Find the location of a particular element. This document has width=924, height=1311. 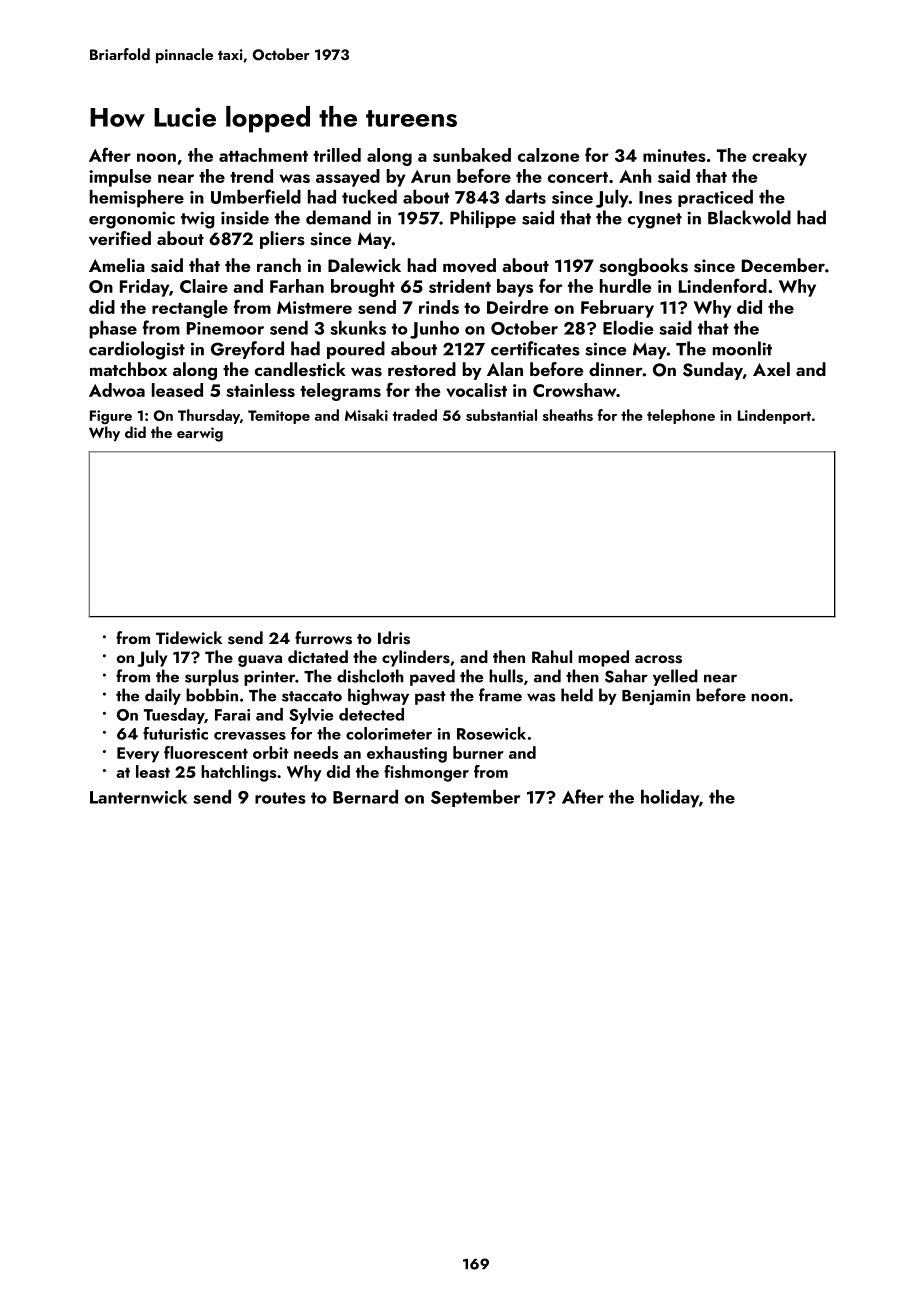

telephone is located at coordinates (681, 416).
